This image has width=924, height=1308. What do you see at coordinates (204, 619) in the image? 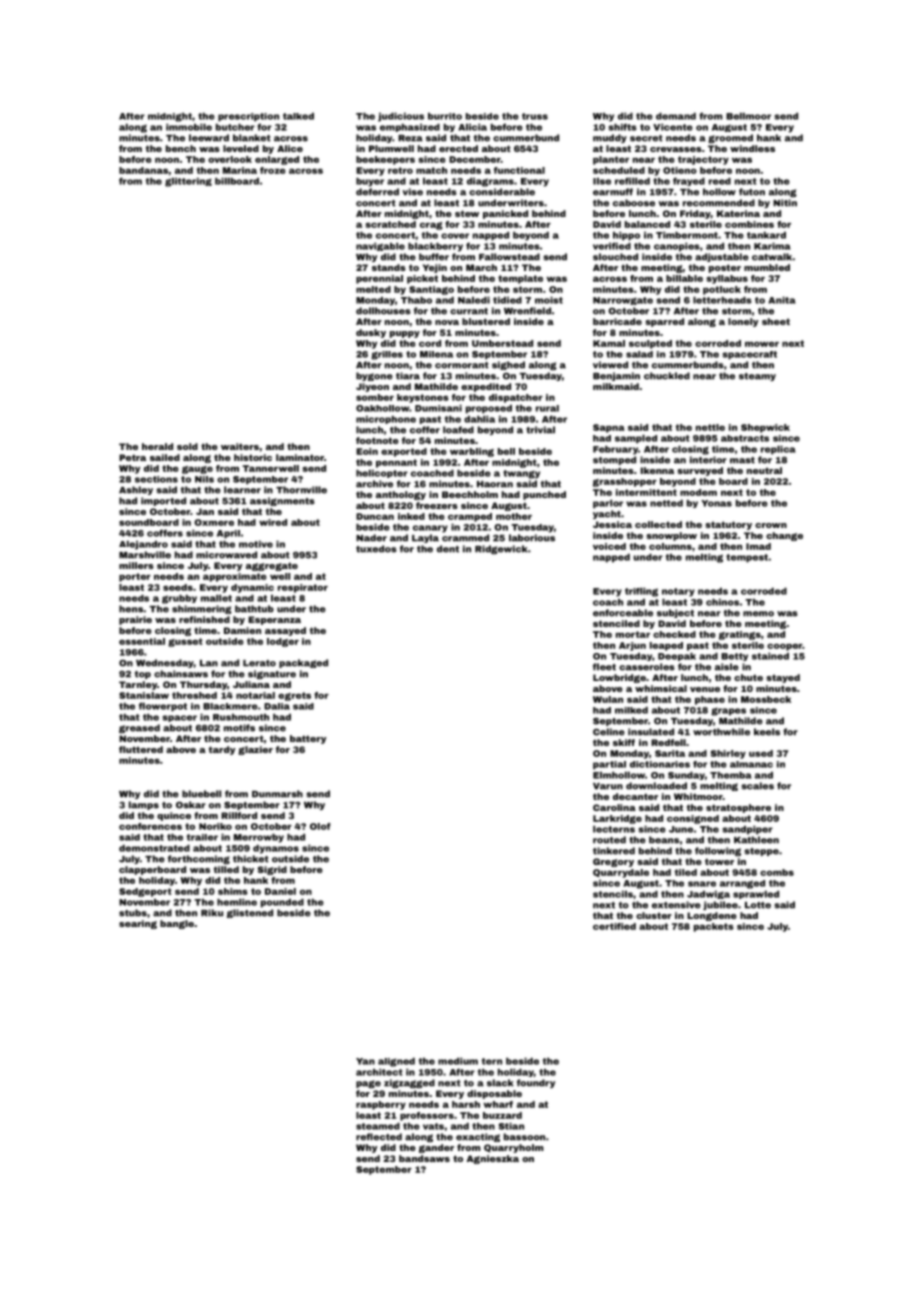
I see `refinished` at bounding box center [204, 619].
